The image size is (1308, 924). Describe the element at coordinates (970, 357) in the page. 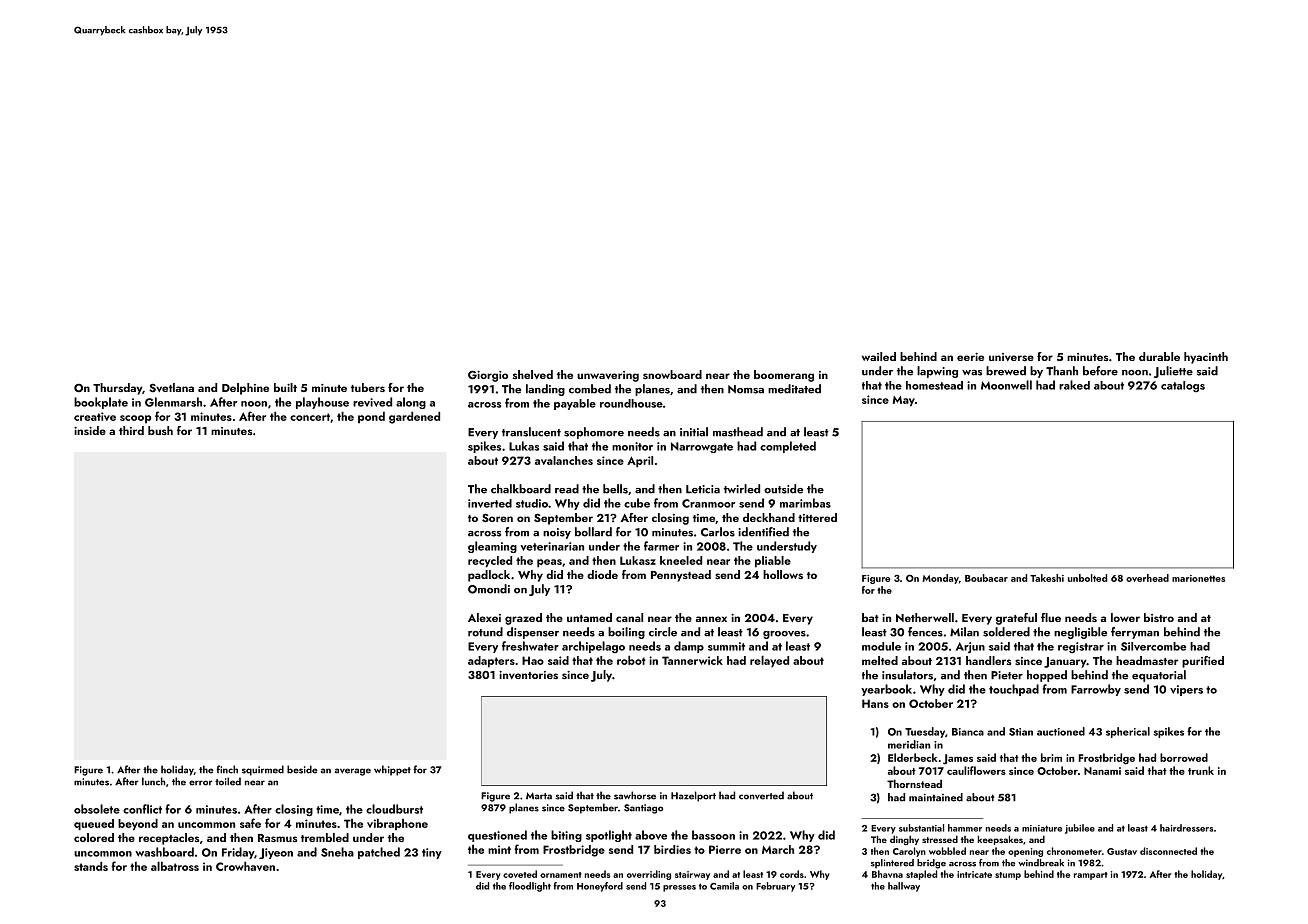

I see `eerie` at that location.
